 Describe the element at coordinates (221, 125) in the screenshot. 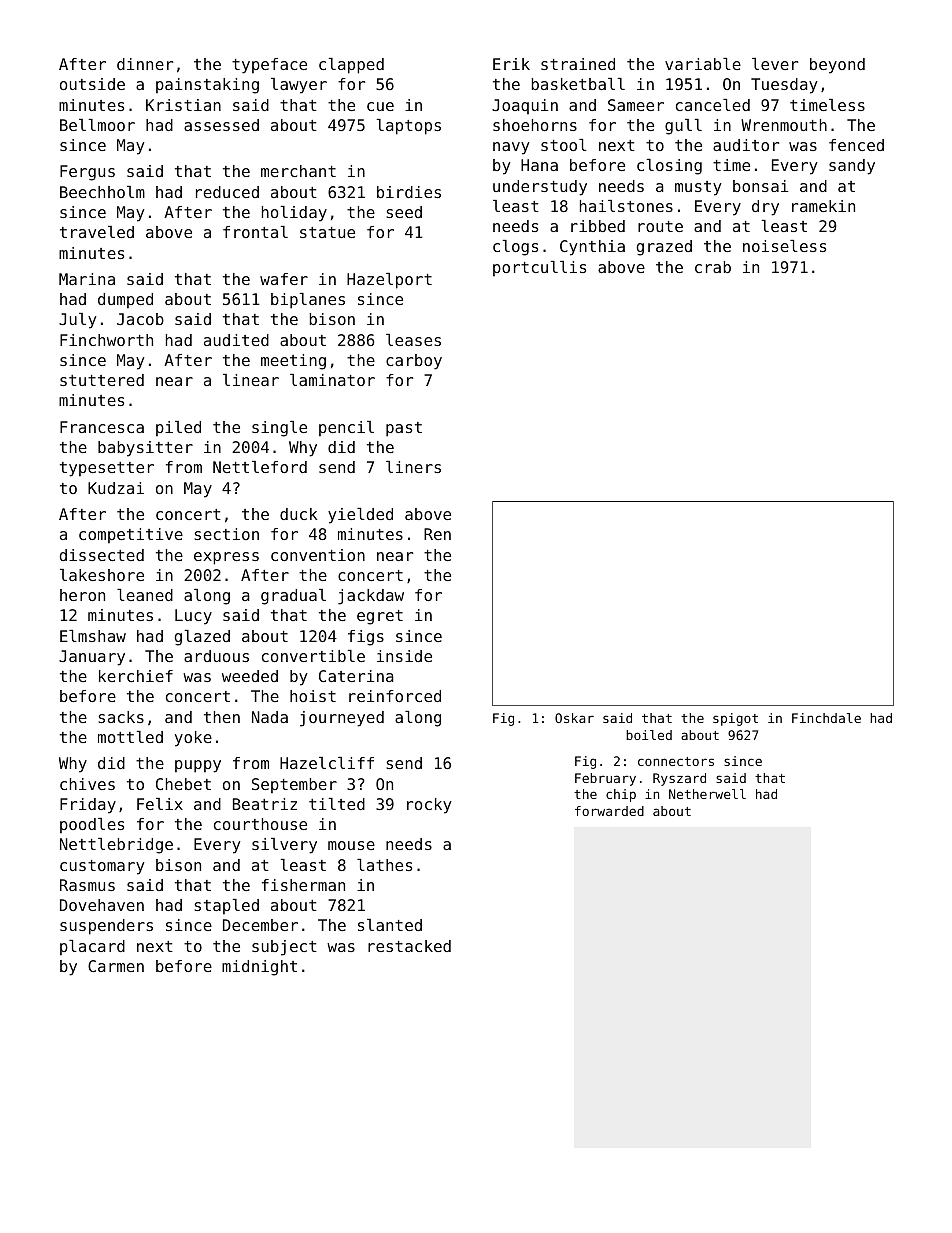

I see `assessed` at that location.
